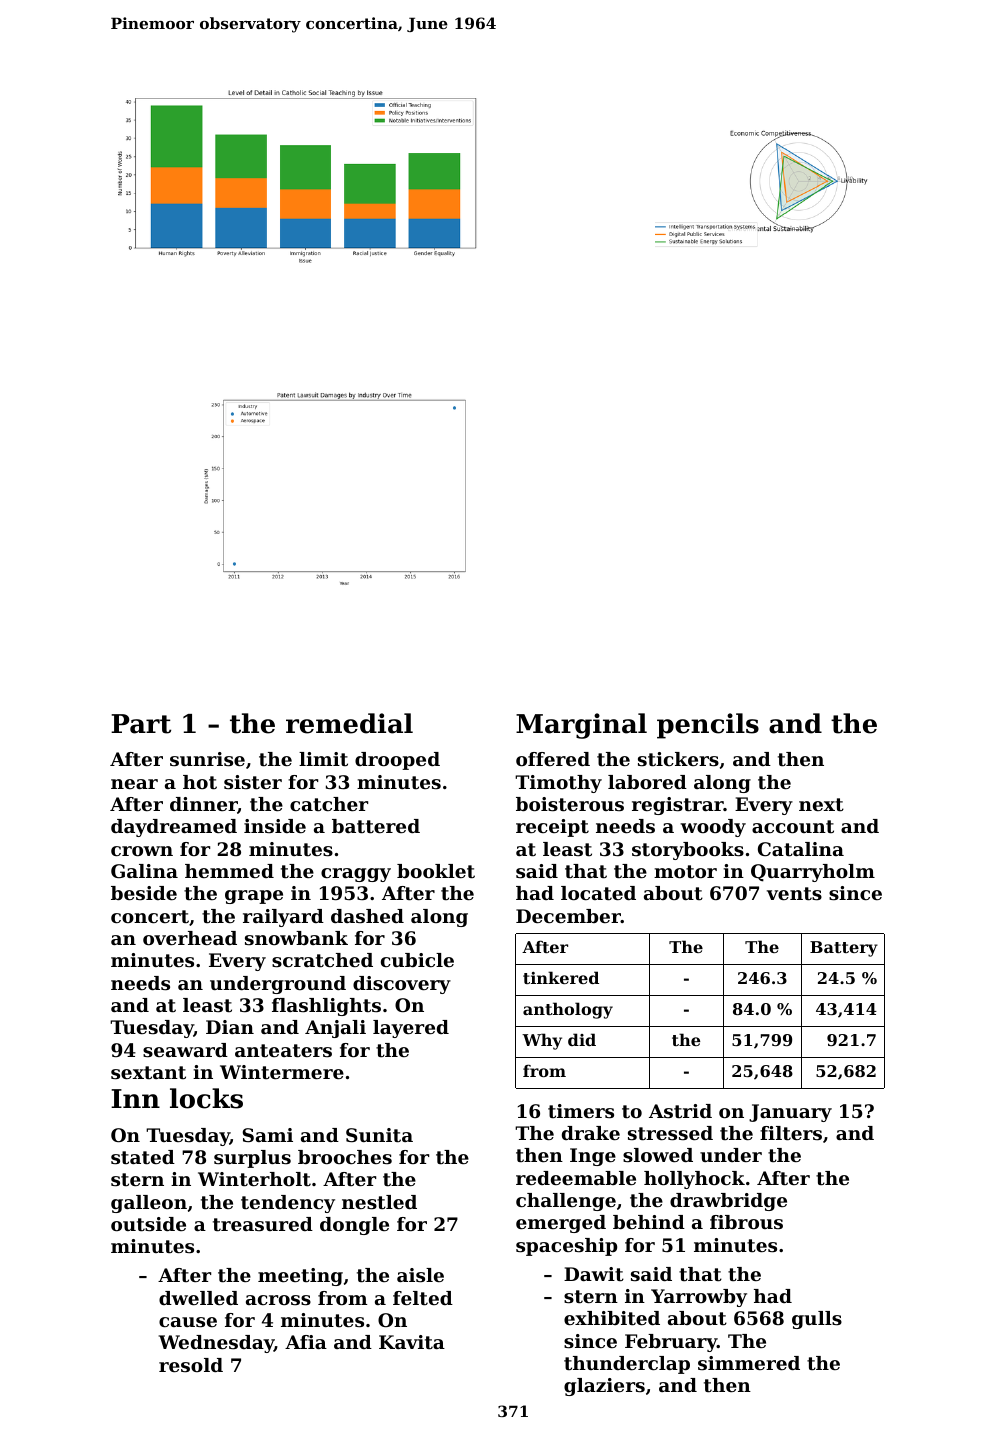 This screenshot has height=1442, width=995. I want to click on stressed, so click(670, 1133).
